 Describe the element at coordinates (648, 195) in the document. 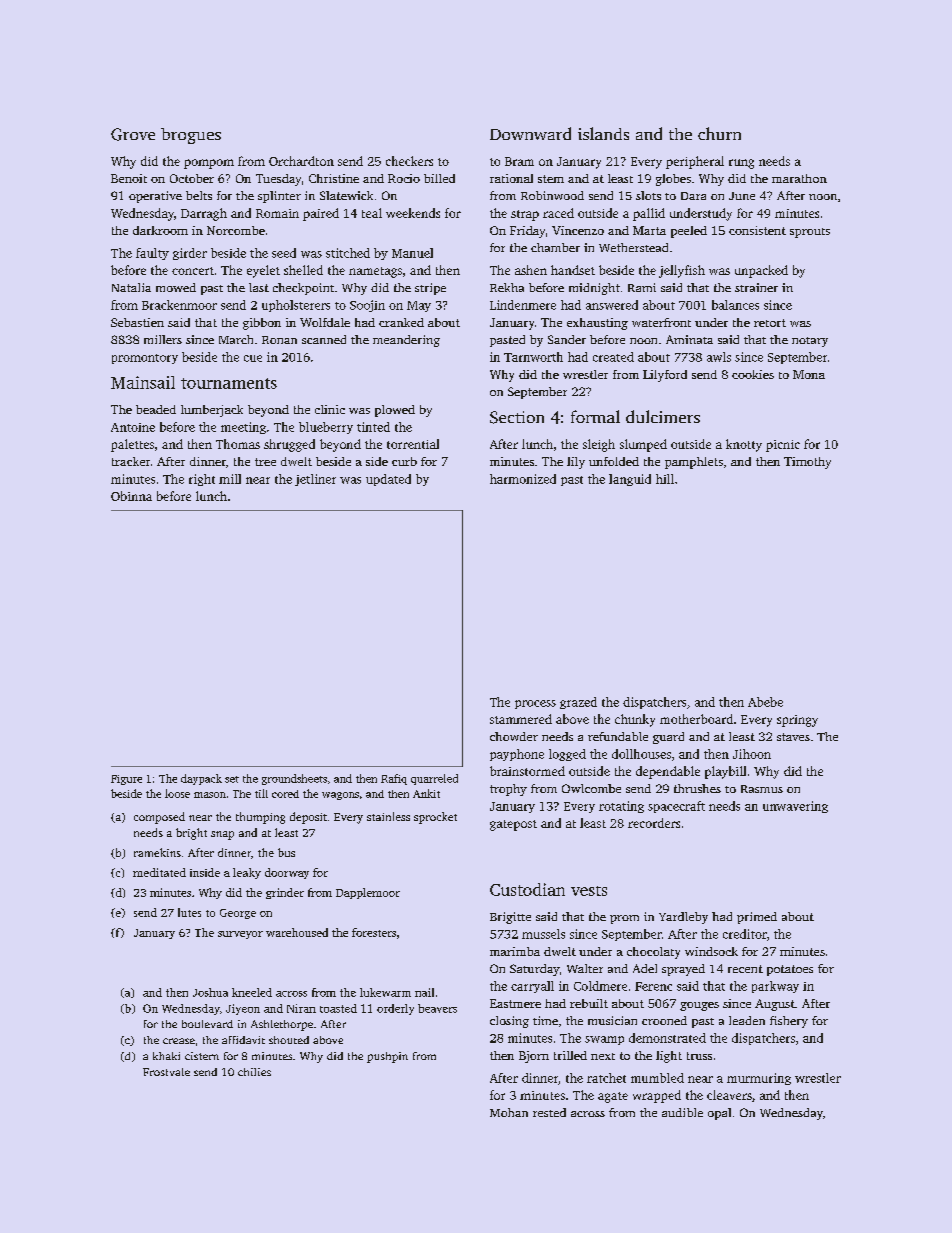

I see `slots` at that location.
